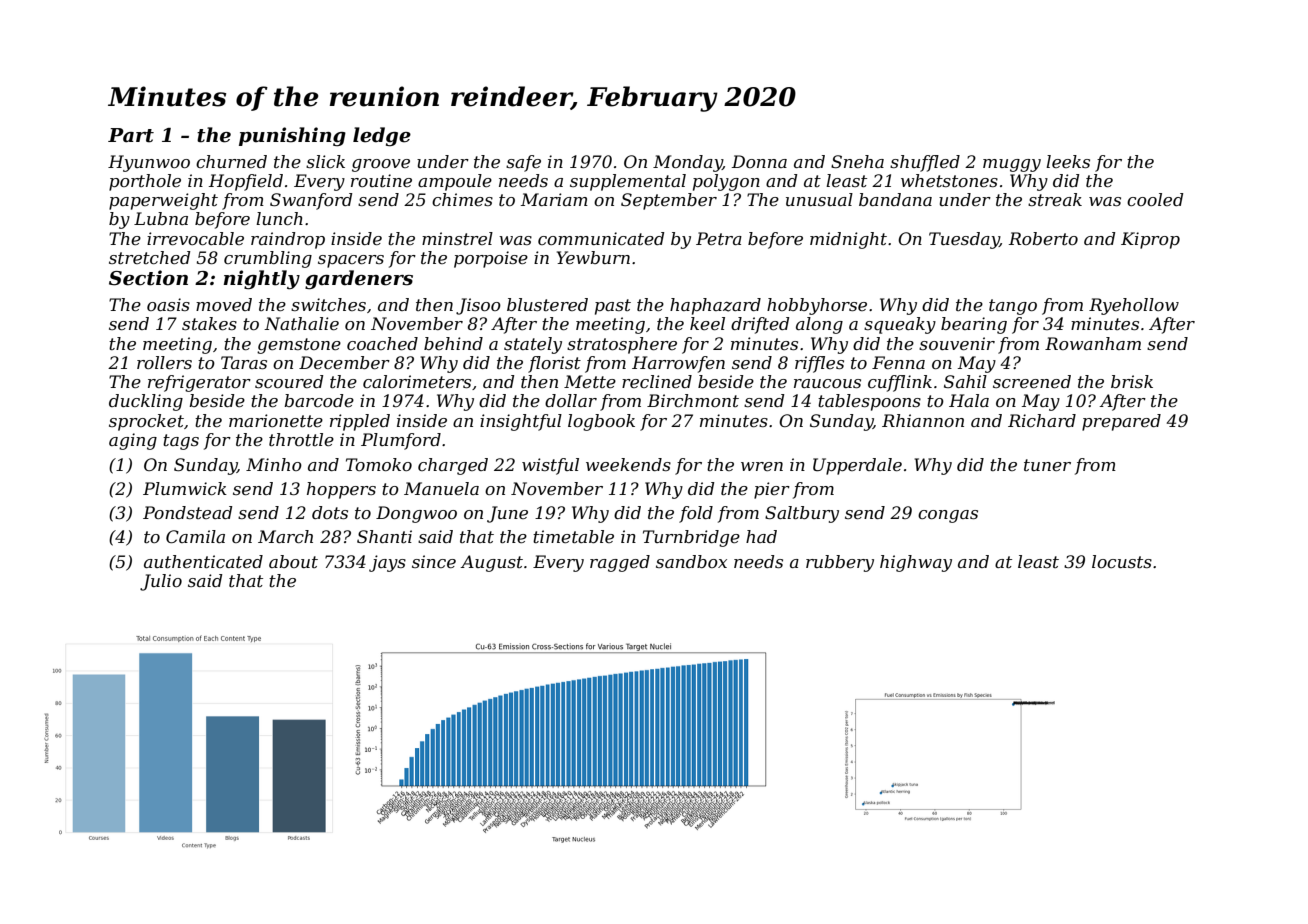  I want to click on locusts, so click(1122, 561).
